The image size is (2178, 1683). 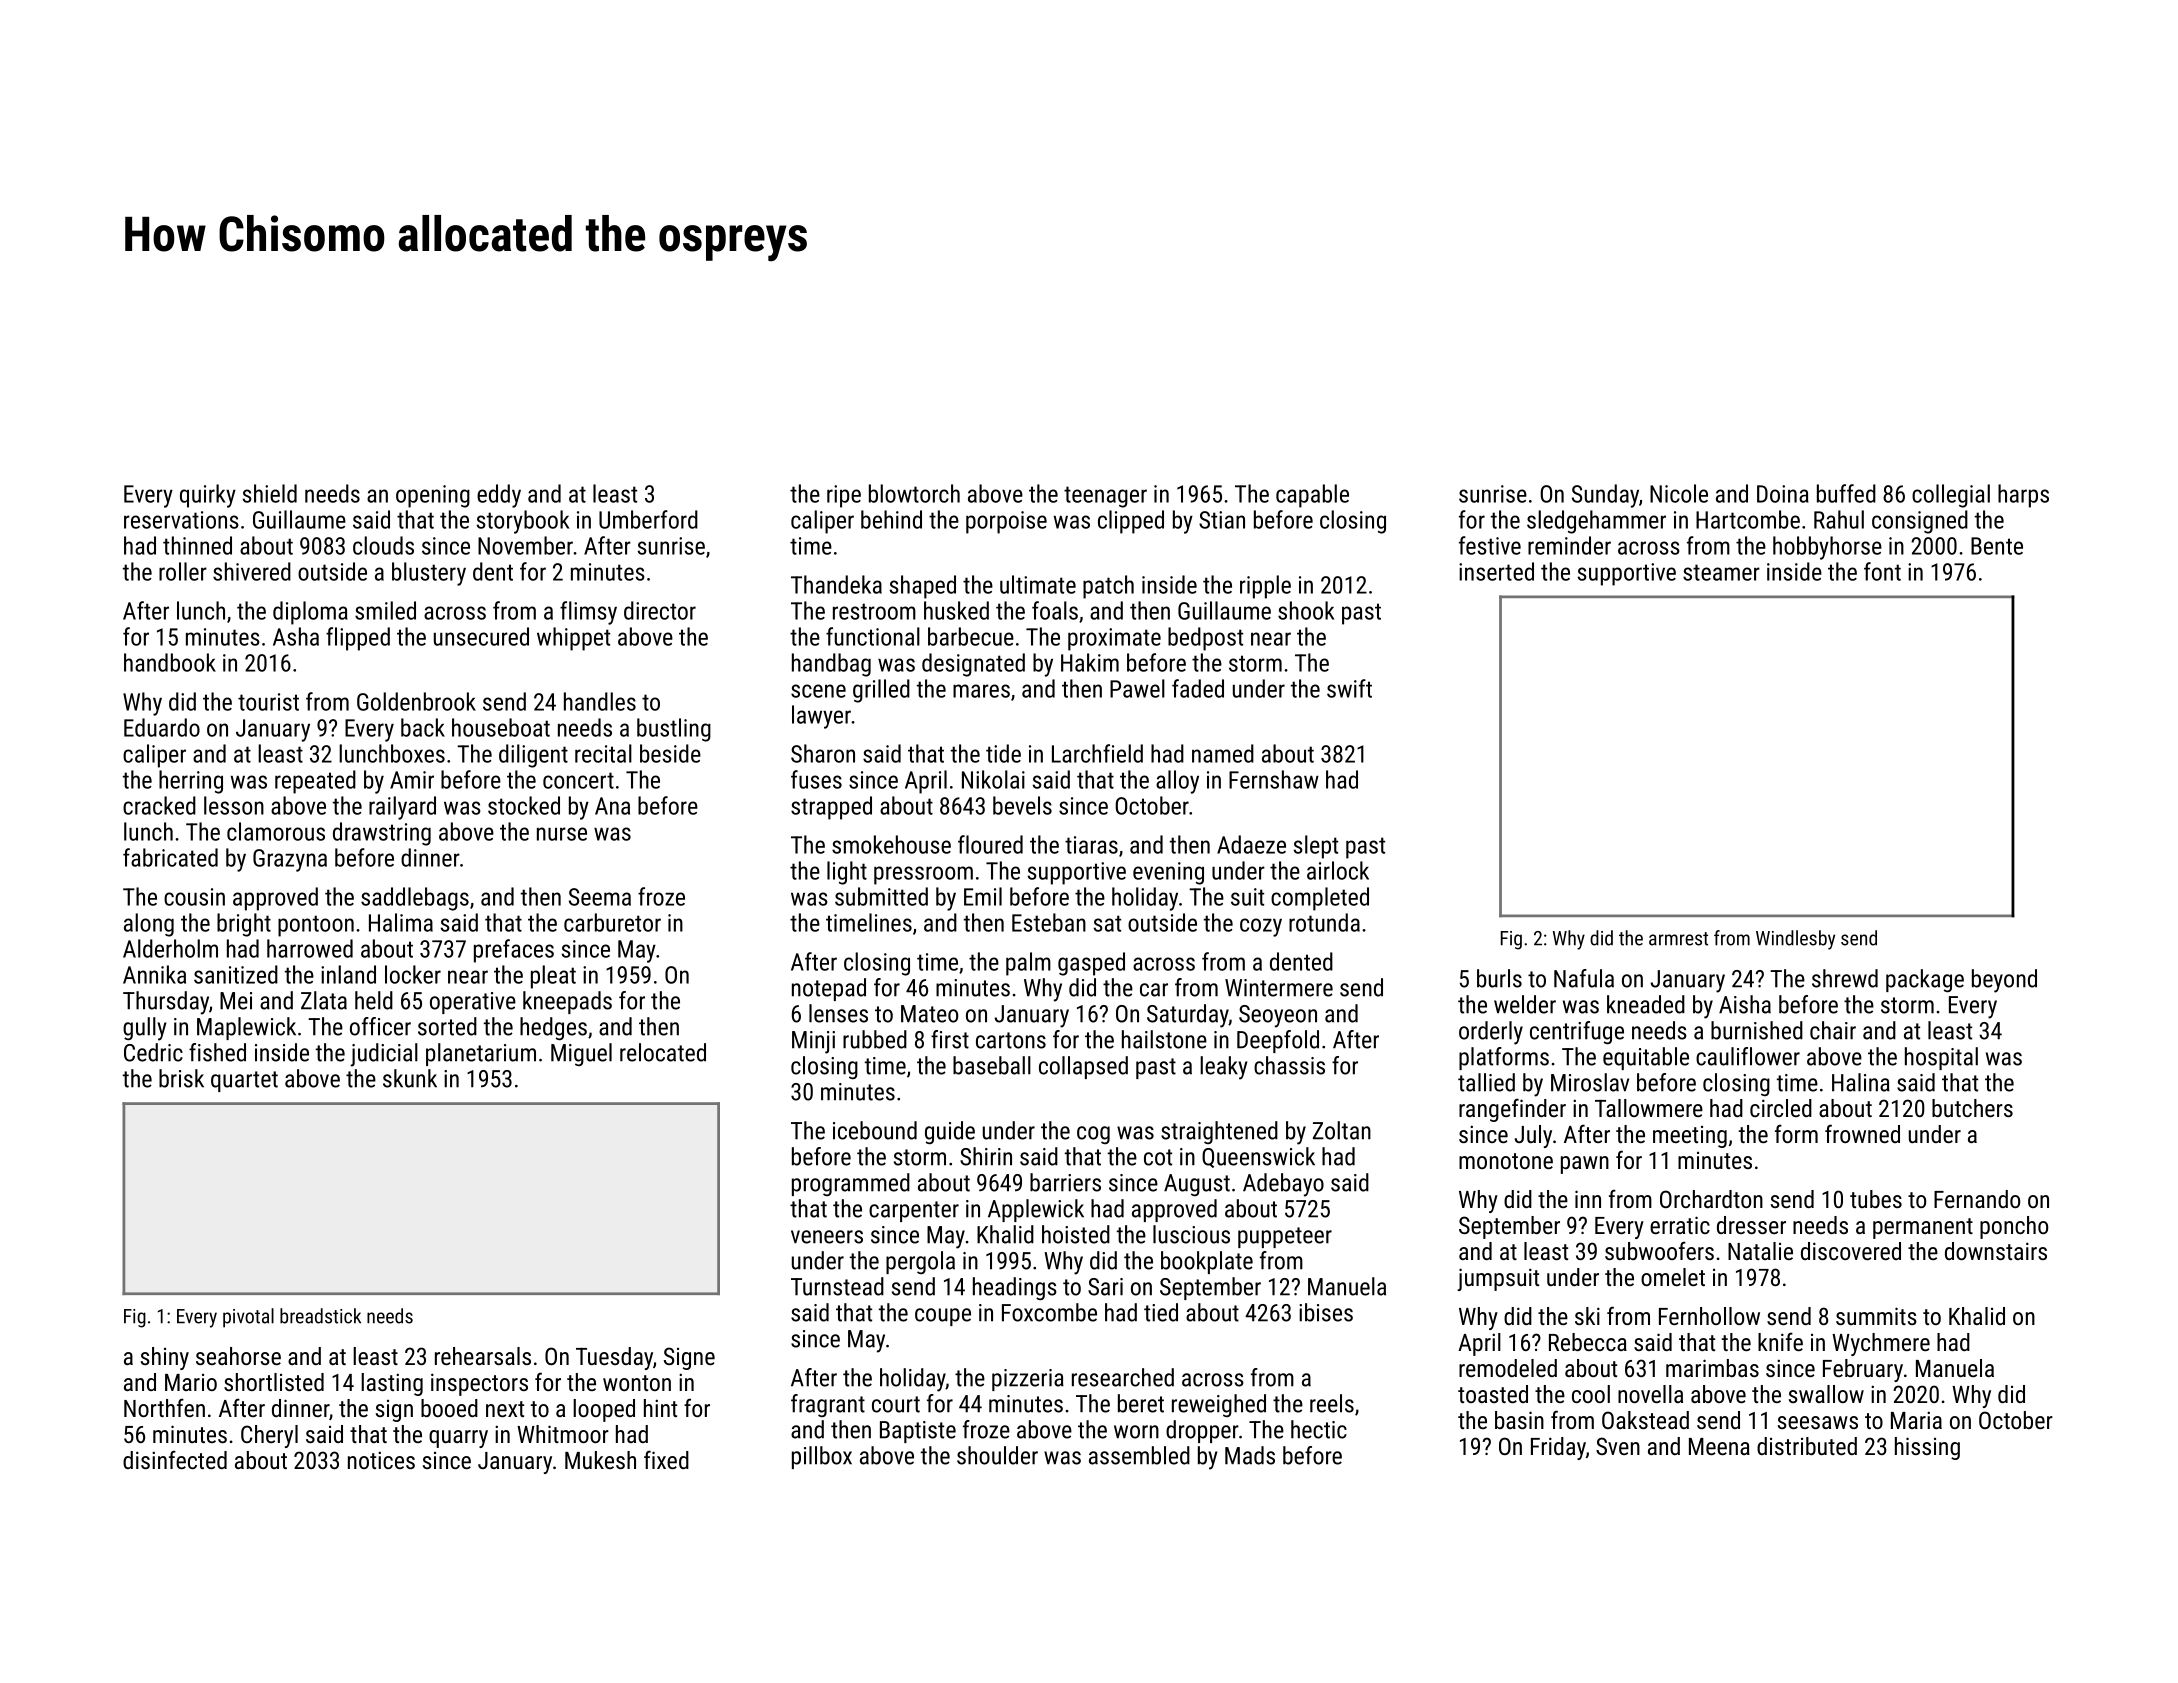 What do you see at coordinates (381, 1460) in the document?
I see `notices` at bounding box center [381, 1460].
